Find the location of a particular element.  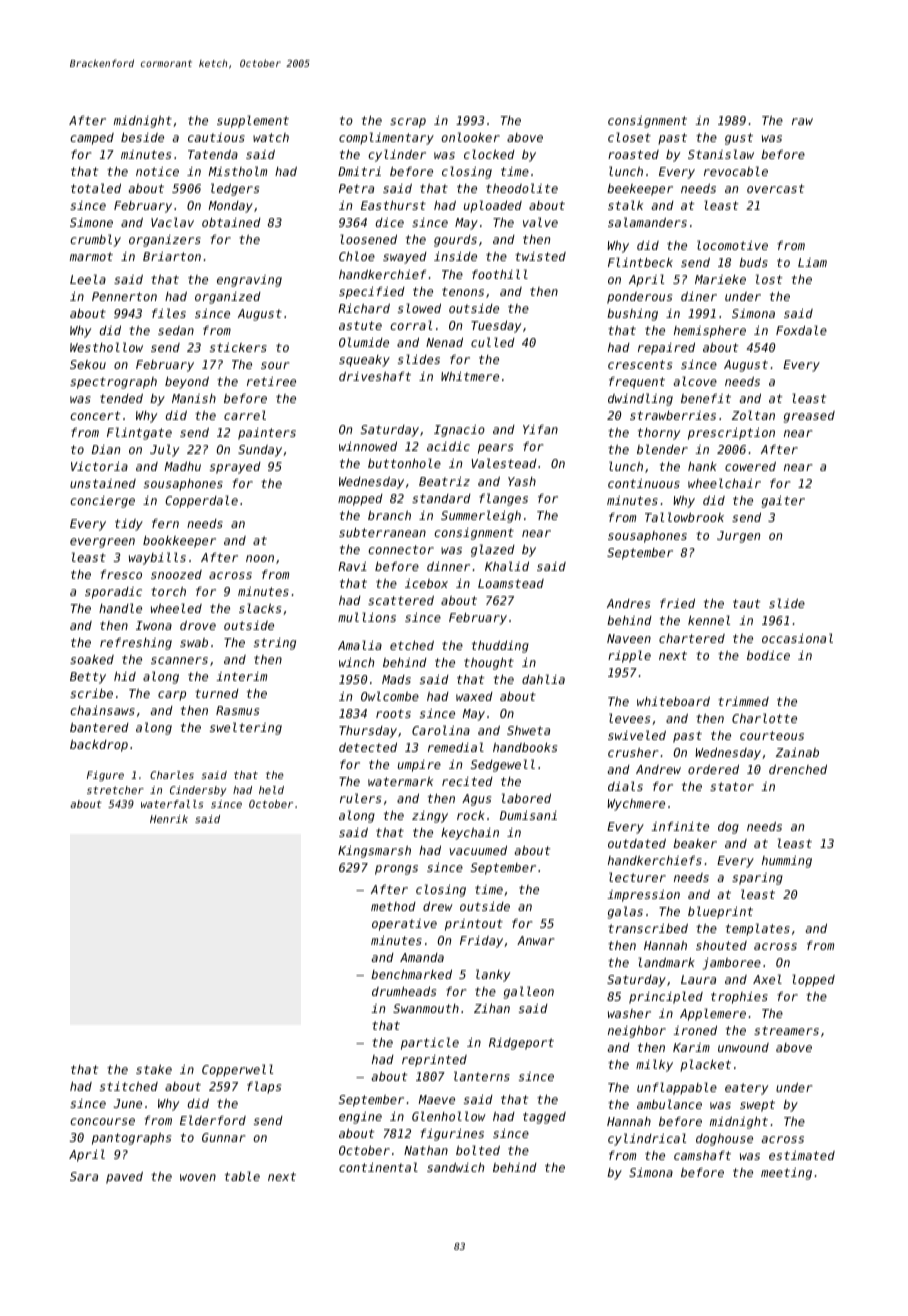

galas is located at coordinates (625, 912).
